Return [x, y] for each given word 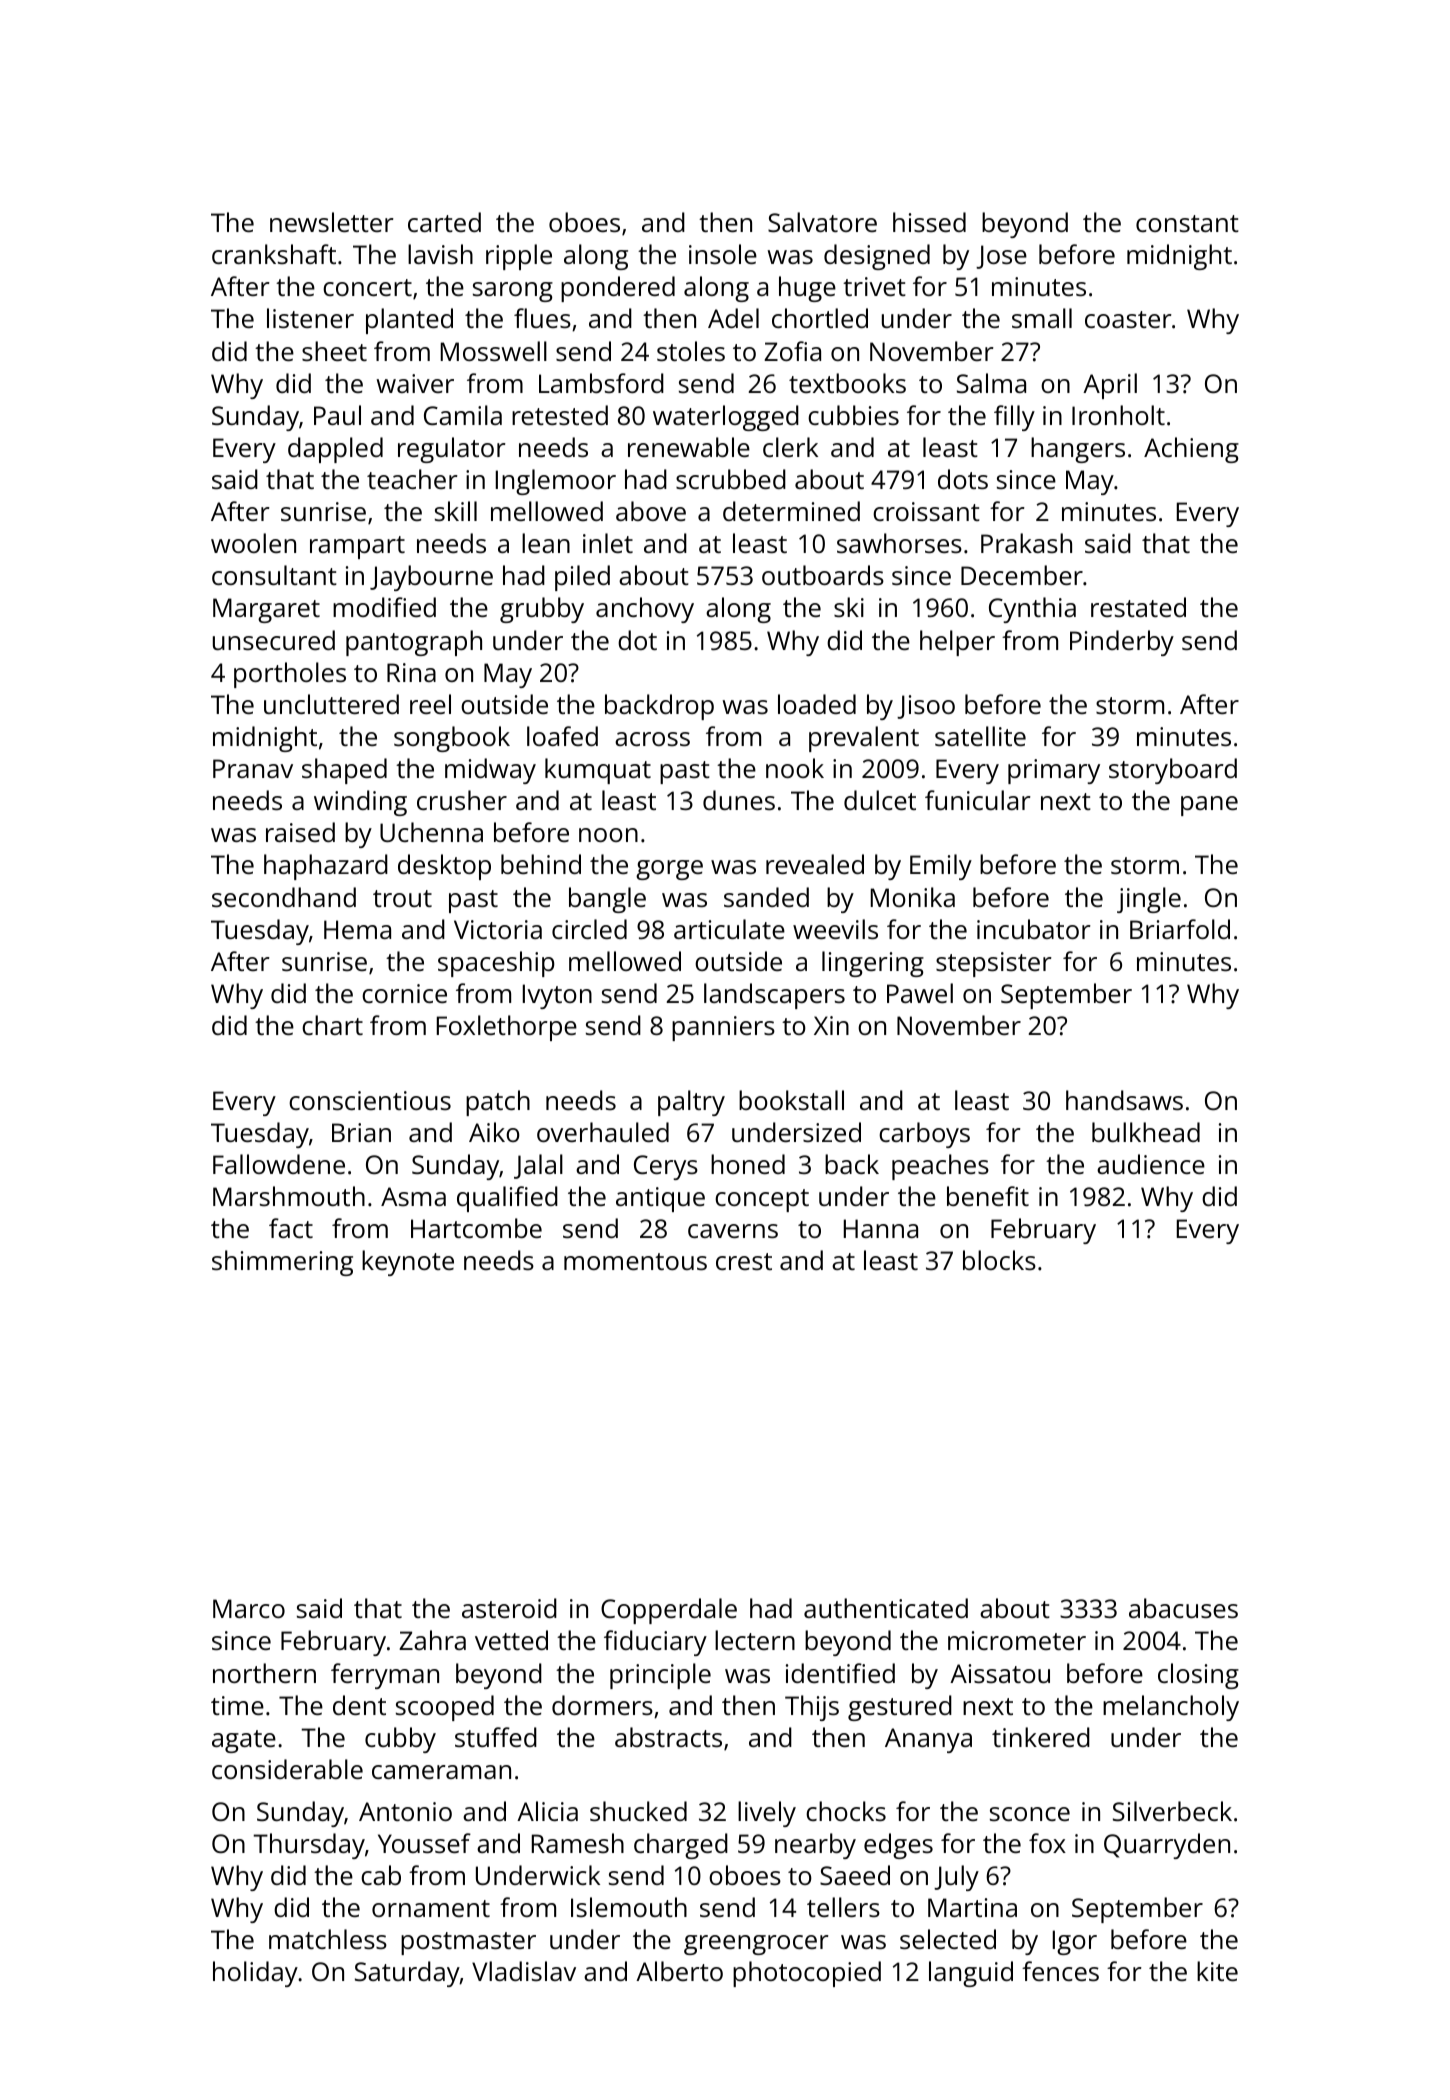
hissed [929, 222]
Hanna [881, 1228]
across [652, 739]
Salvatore [822, 222]
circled [589, 929]
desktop [444, 867]
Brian [361, 1132]
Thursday [309, 1846]
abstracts [668, 1737]
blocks [999, 1260]
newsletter [332, 222]
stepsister [994, 964]
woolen [253, 543]
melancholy [1171, 1708]
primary [1054, 771]
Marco [249, 1608]
